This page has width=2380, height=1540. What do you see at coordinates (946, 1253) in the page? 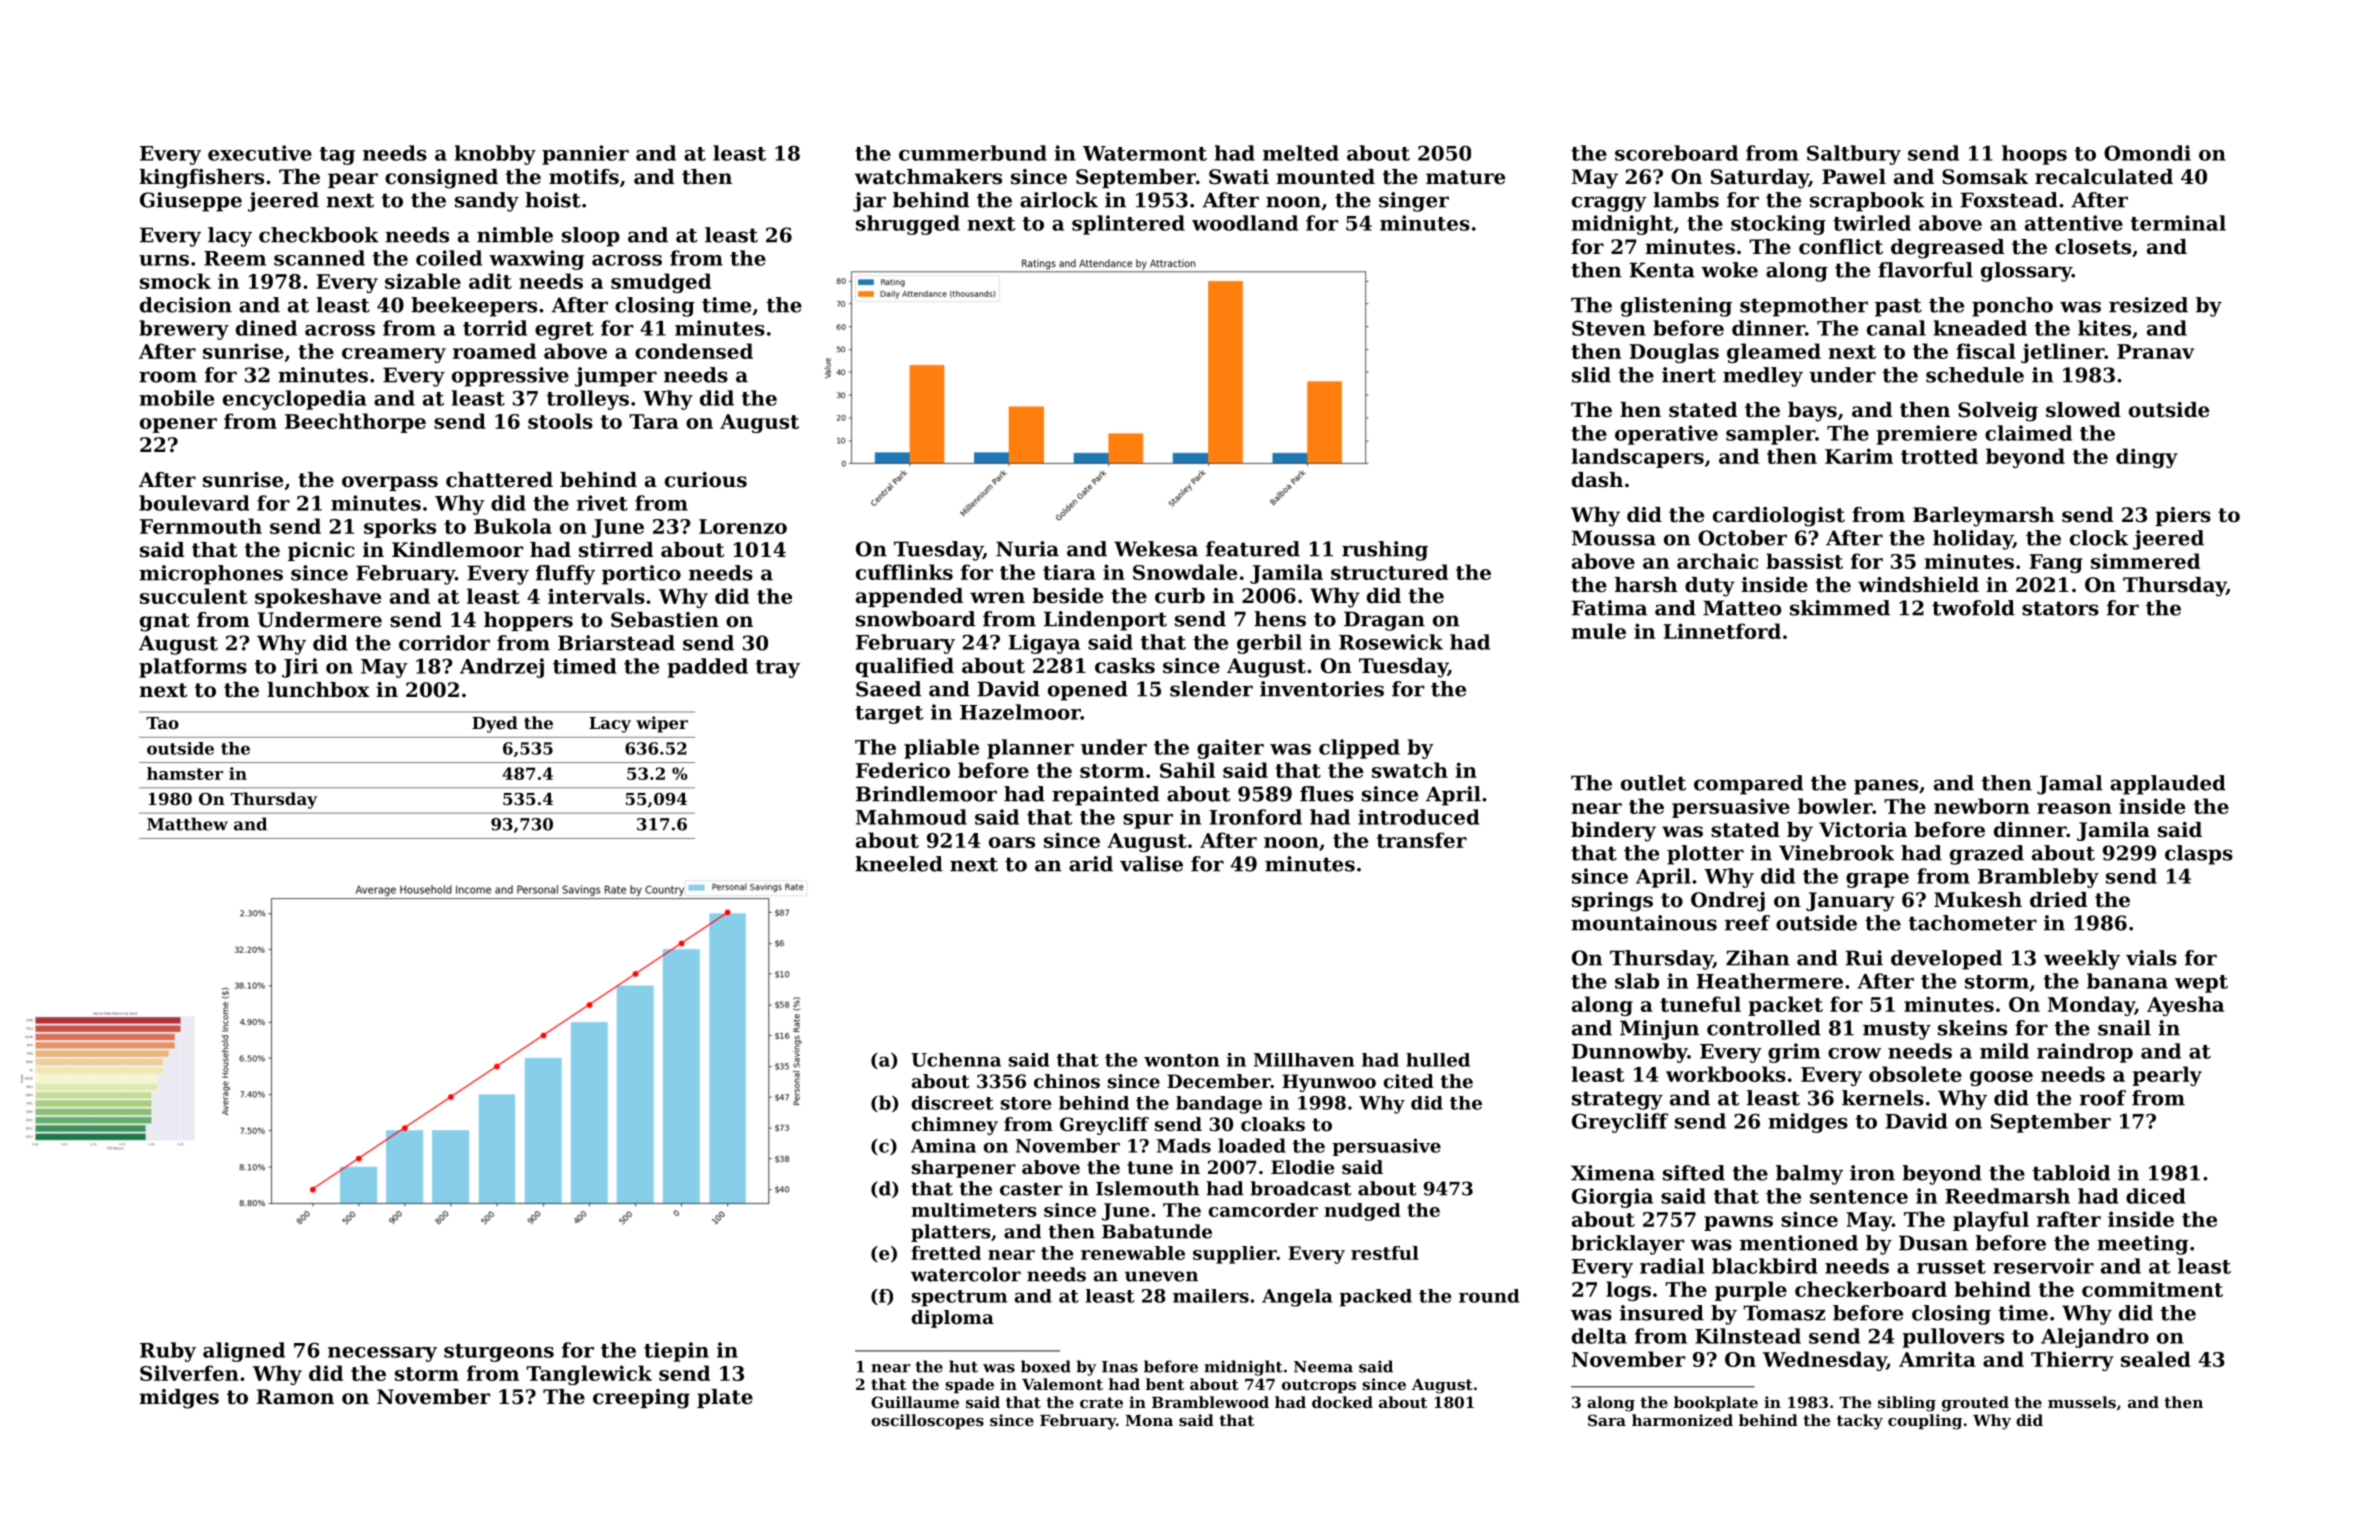
I see `fretted` at bounding box center [946, 1253].
